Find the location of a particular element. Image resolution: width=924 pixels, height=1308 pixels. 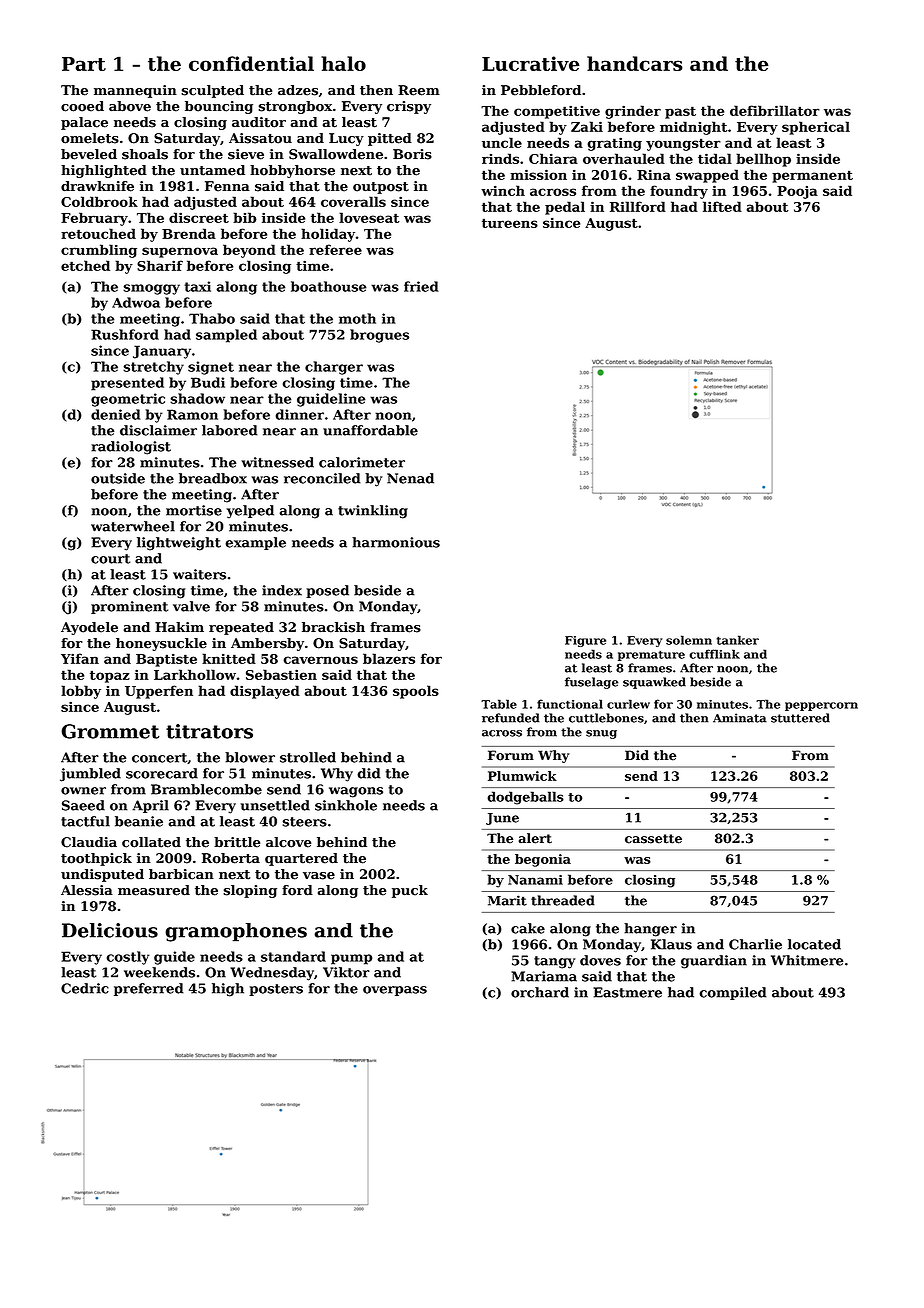

posed is located at coordinates (327, 591).
